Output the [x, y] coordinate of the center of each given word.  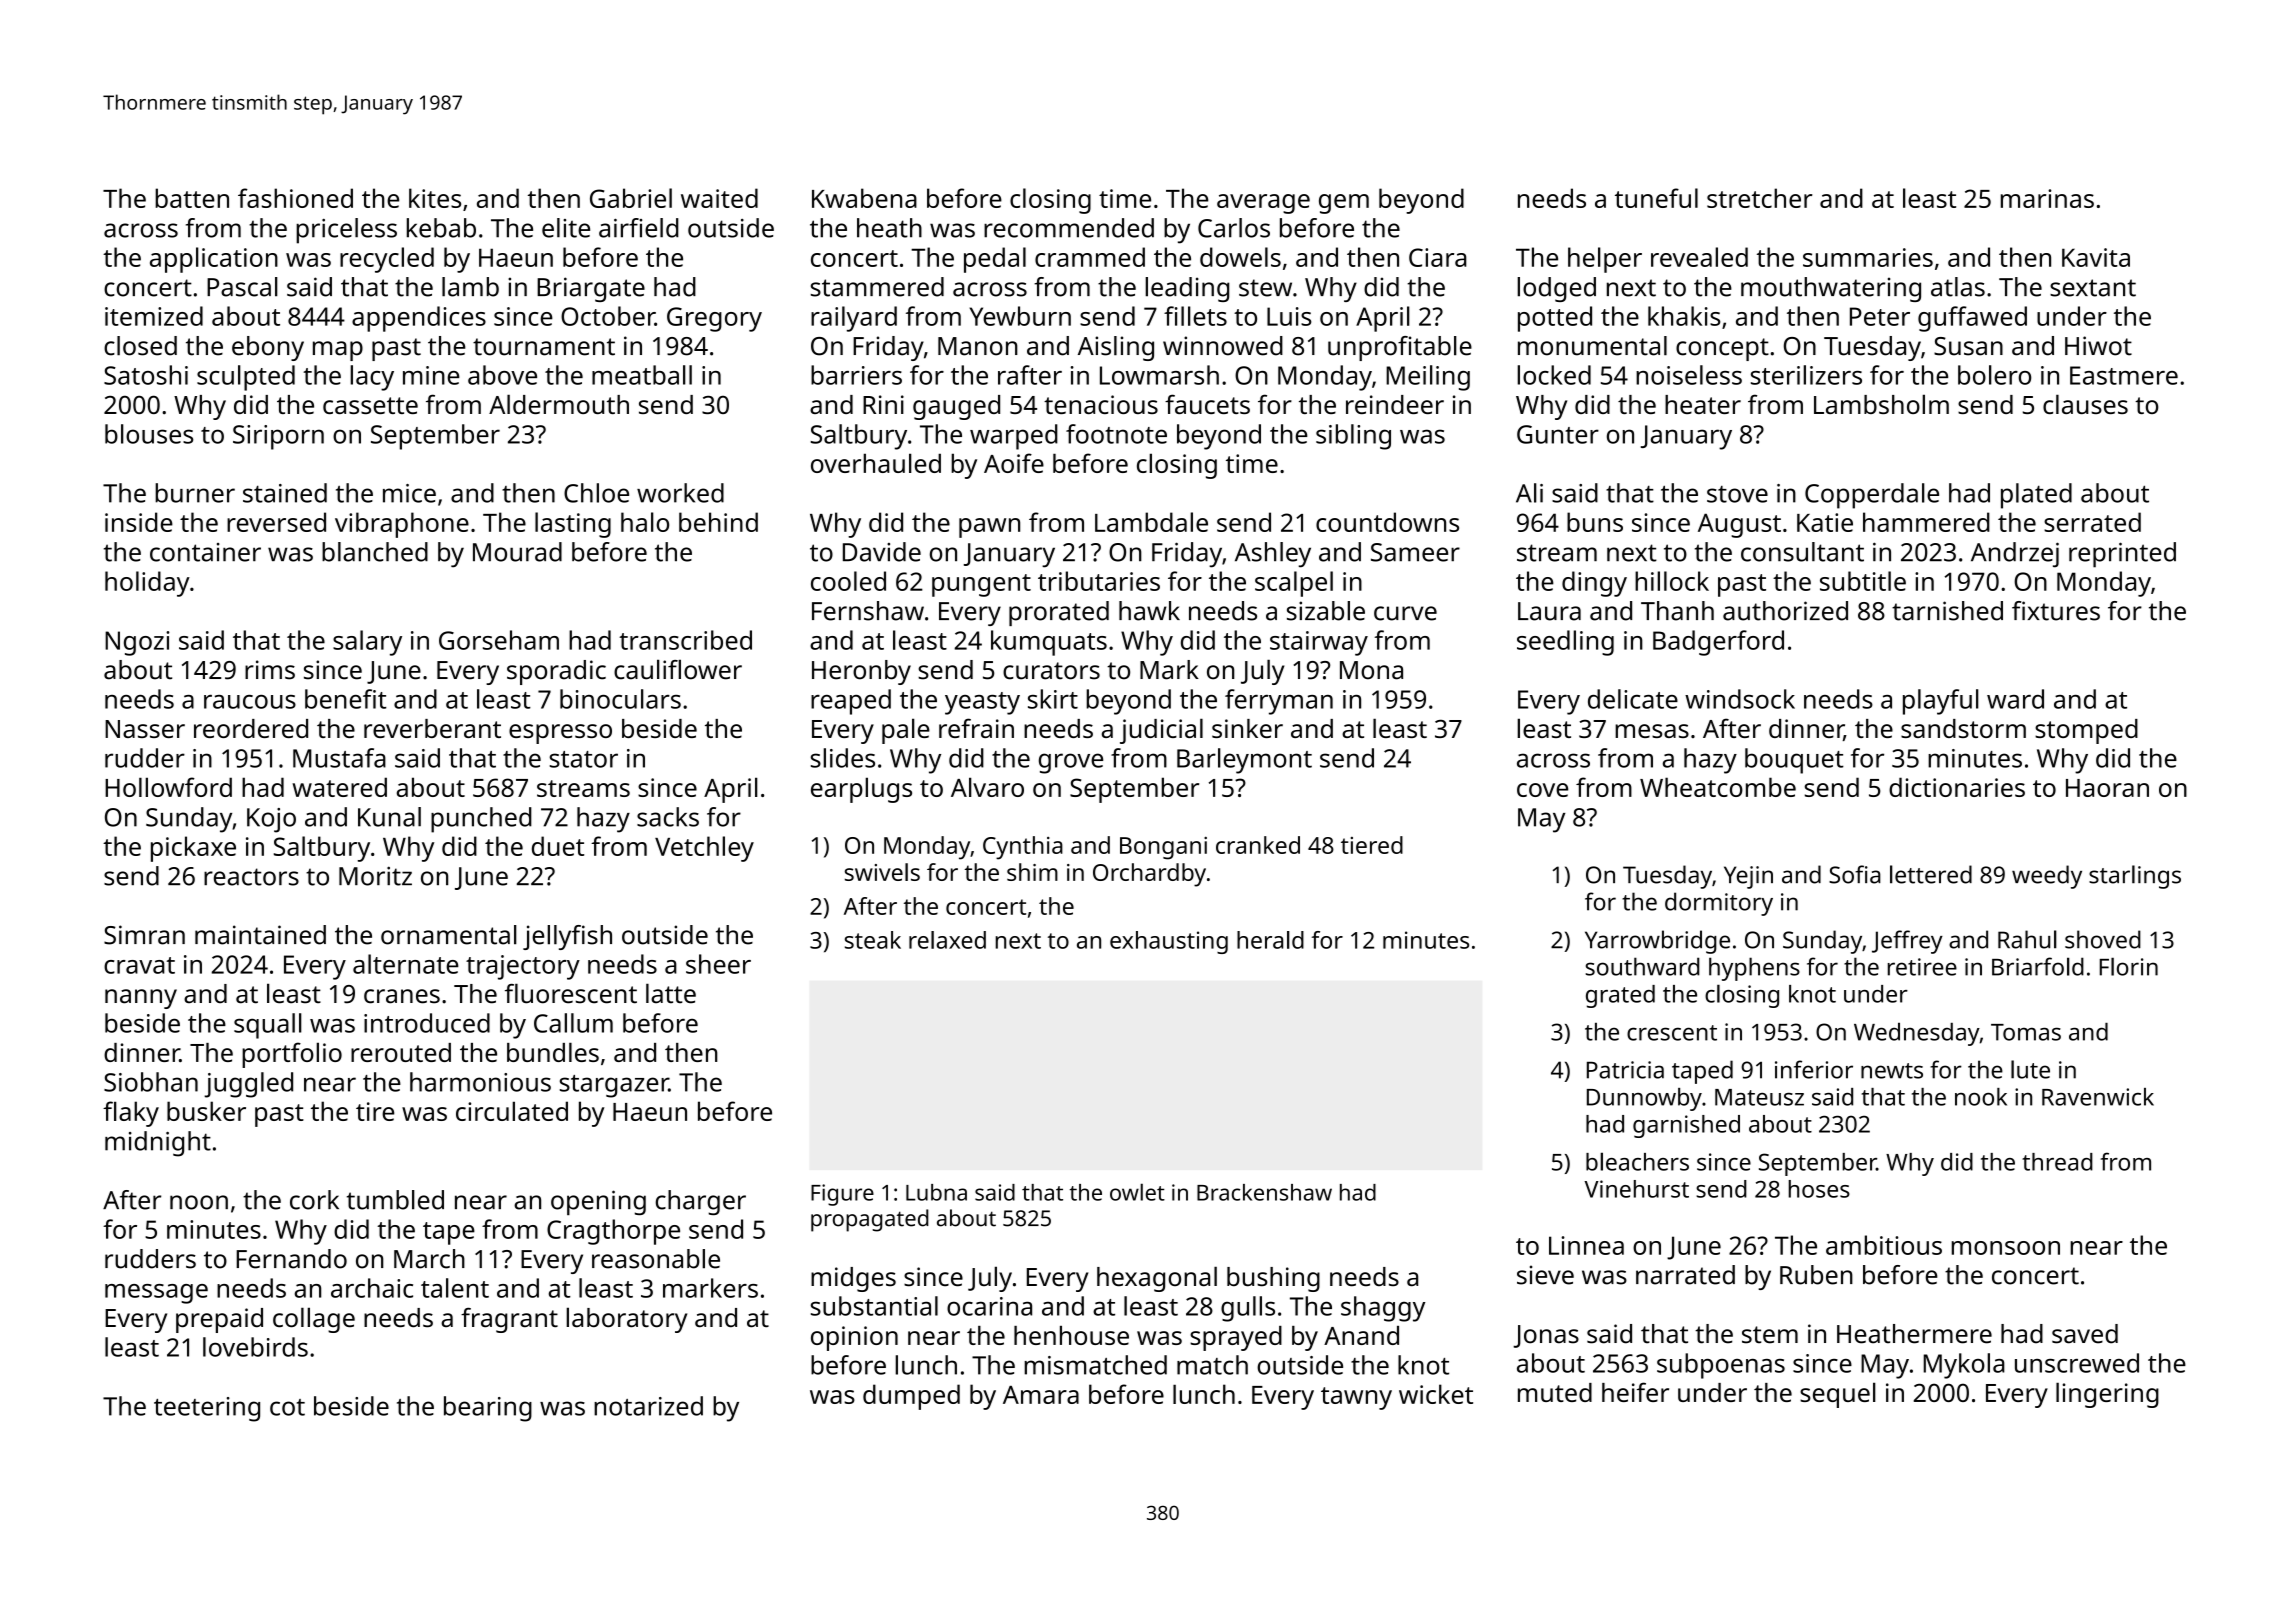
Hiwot [2098, 346]
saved [2085, 1334]
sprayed [1236, 1338]
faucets [1207, 404]
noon [199, 1202]
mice [409, 493]
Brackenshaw [1264, 1192]
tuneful [1656, 198]
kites [435, 198]
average [1263, 204]
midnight [158, 1144]
